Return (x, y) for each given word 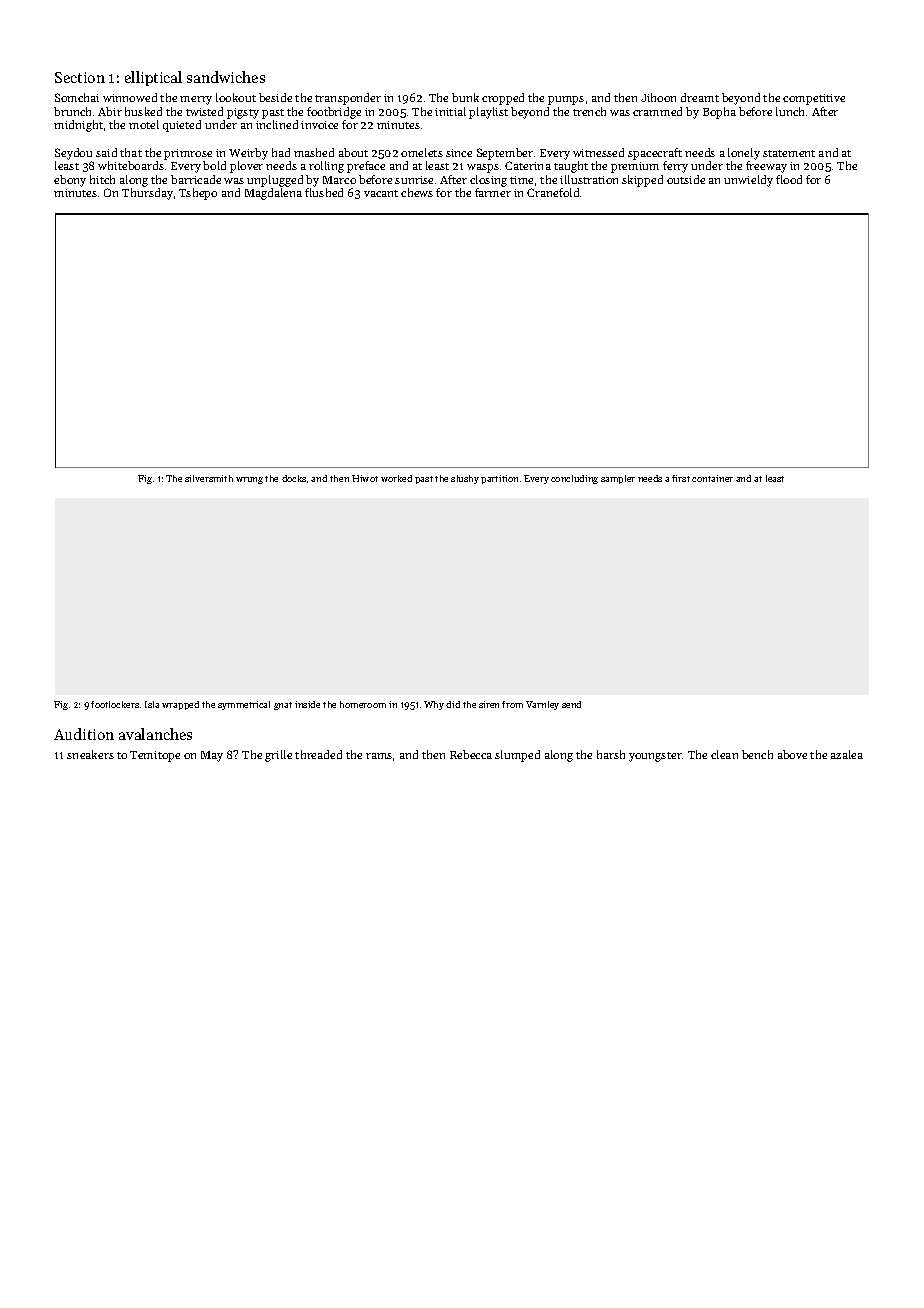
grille (278, 756)
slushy (465, 479)
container (712, 478)
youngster (655, 757)
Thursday (147, 194)
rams (379, 756)
